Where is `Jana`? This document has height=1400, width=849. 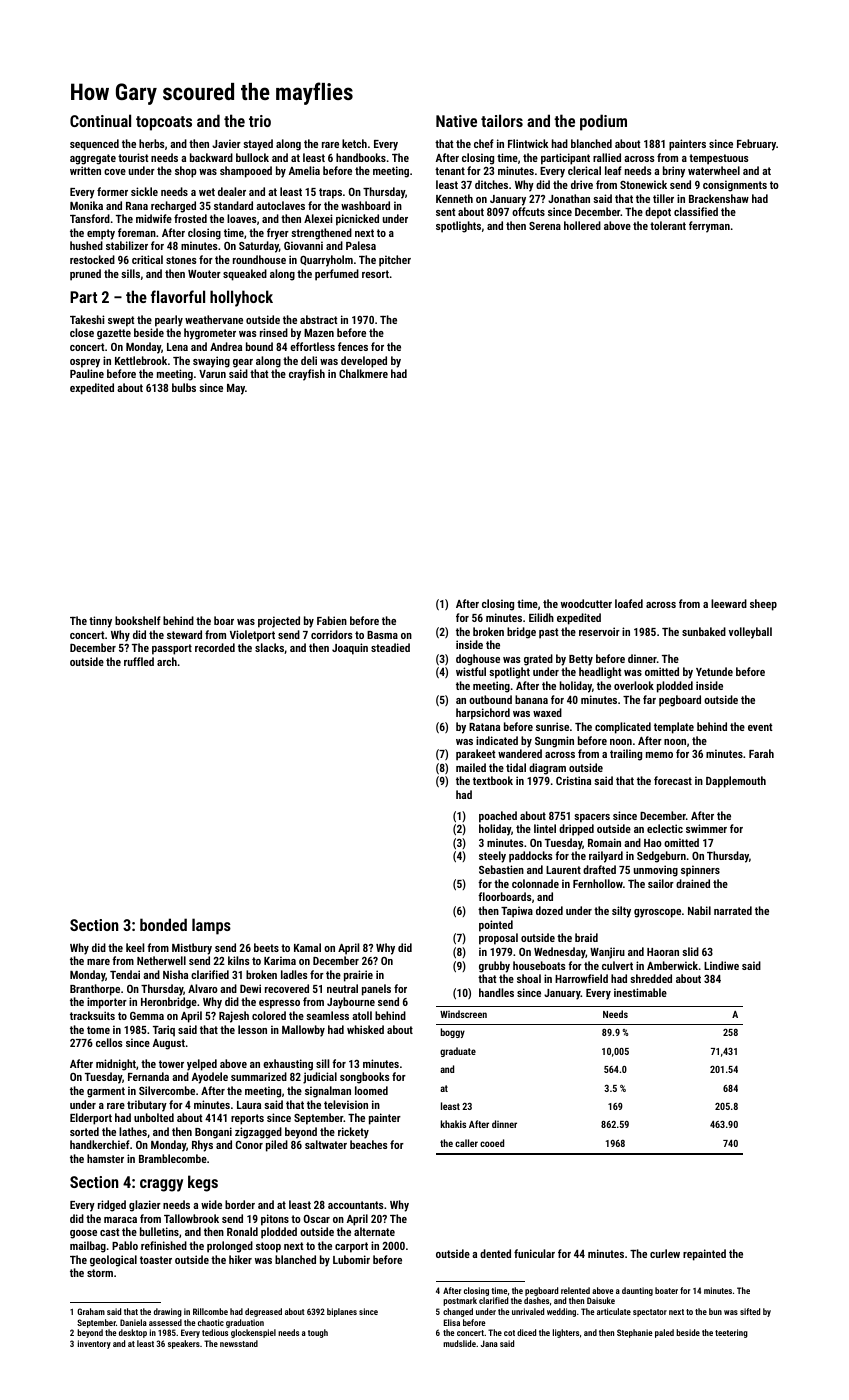
Jana is located at coordinates (489, 1343).
